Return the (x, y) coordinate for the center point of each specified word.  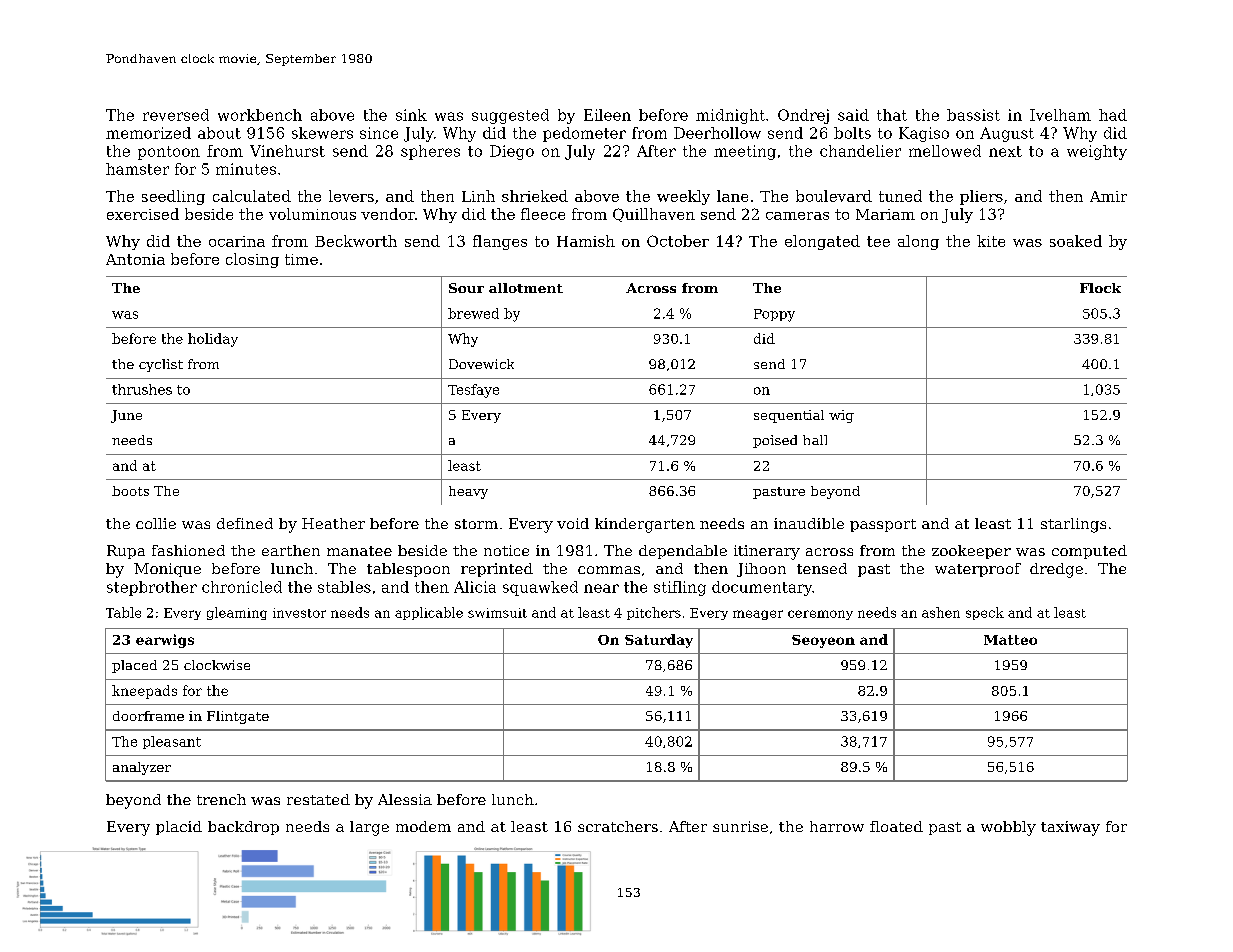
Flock (1100, 288)
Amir (1108, 196)
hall (815, 440)
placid (179, 828)
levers (351, 196)
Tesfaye (473, 391)
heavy (468, 492)
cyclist (161, 365)
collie (156, 523)
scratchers (618, 826)
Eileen (607, 115)
